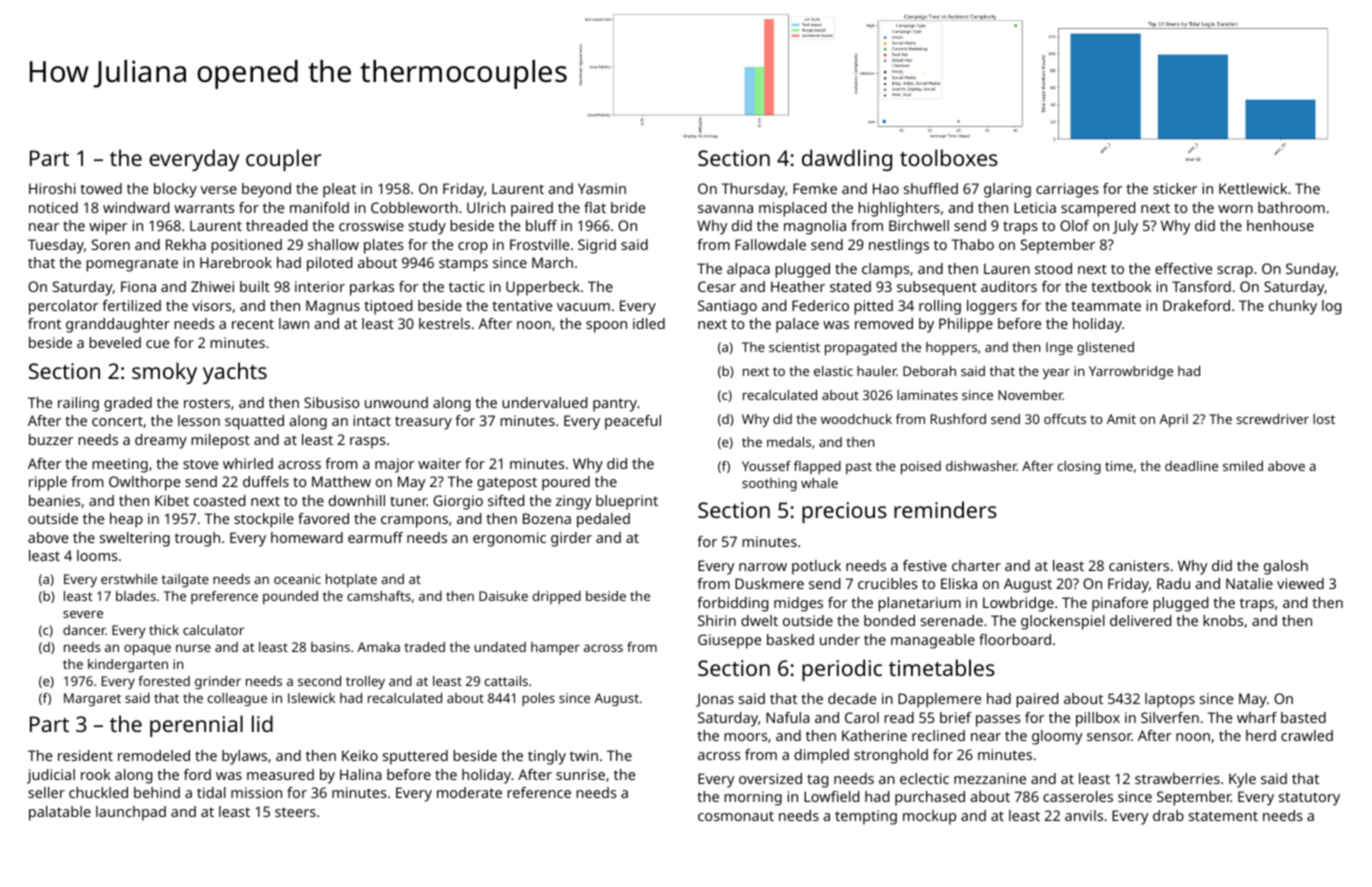  What do you see at coordinates (821, 756) in the page?
I see `dimpled` at bounding box center [821, 756].
